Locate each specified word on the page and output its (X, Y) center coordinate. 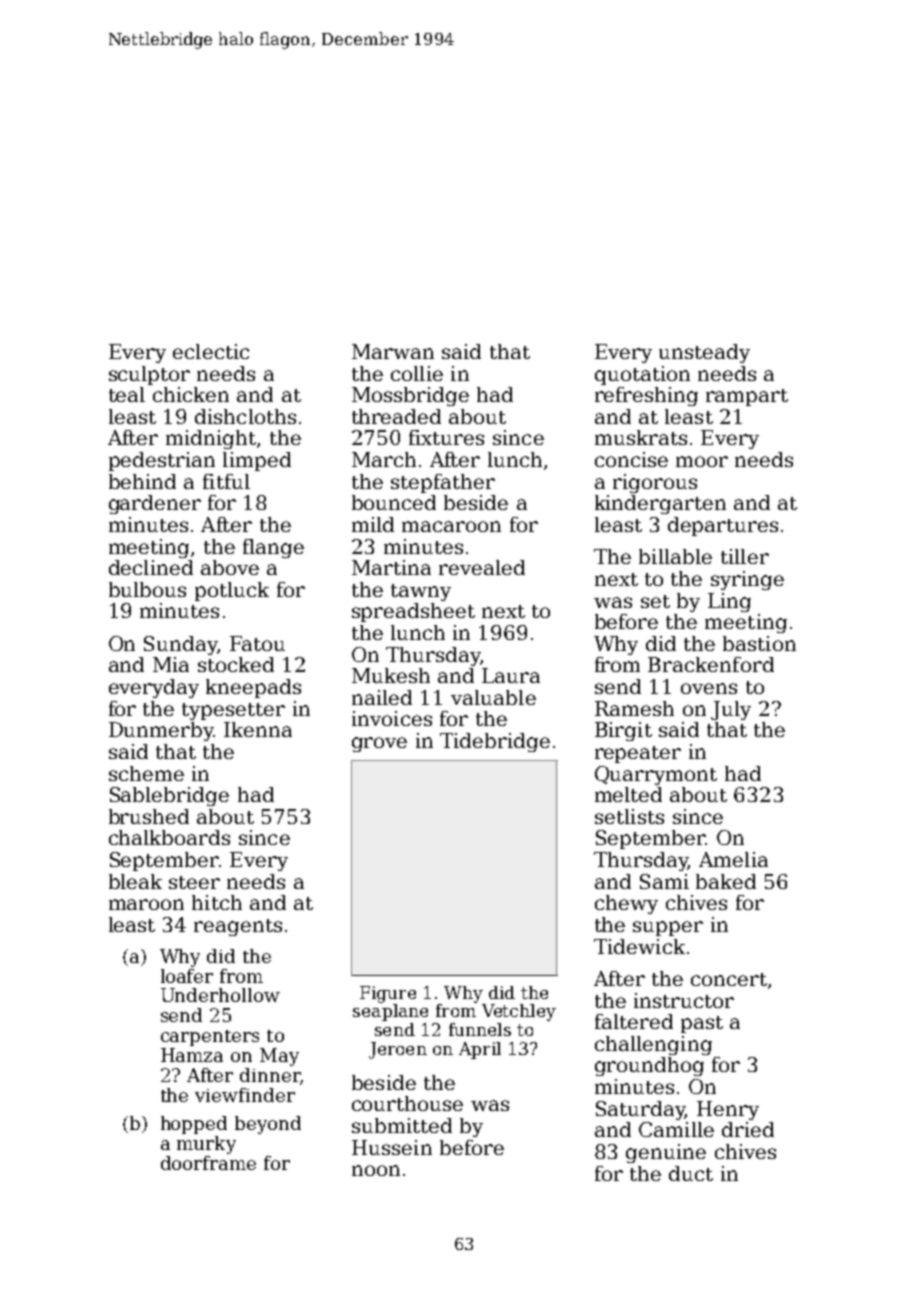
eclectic (211, 351)
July (731, 710)
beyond (268, 1125)
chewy (626, 904)
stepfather (443, 483)
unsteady (704, 353)
